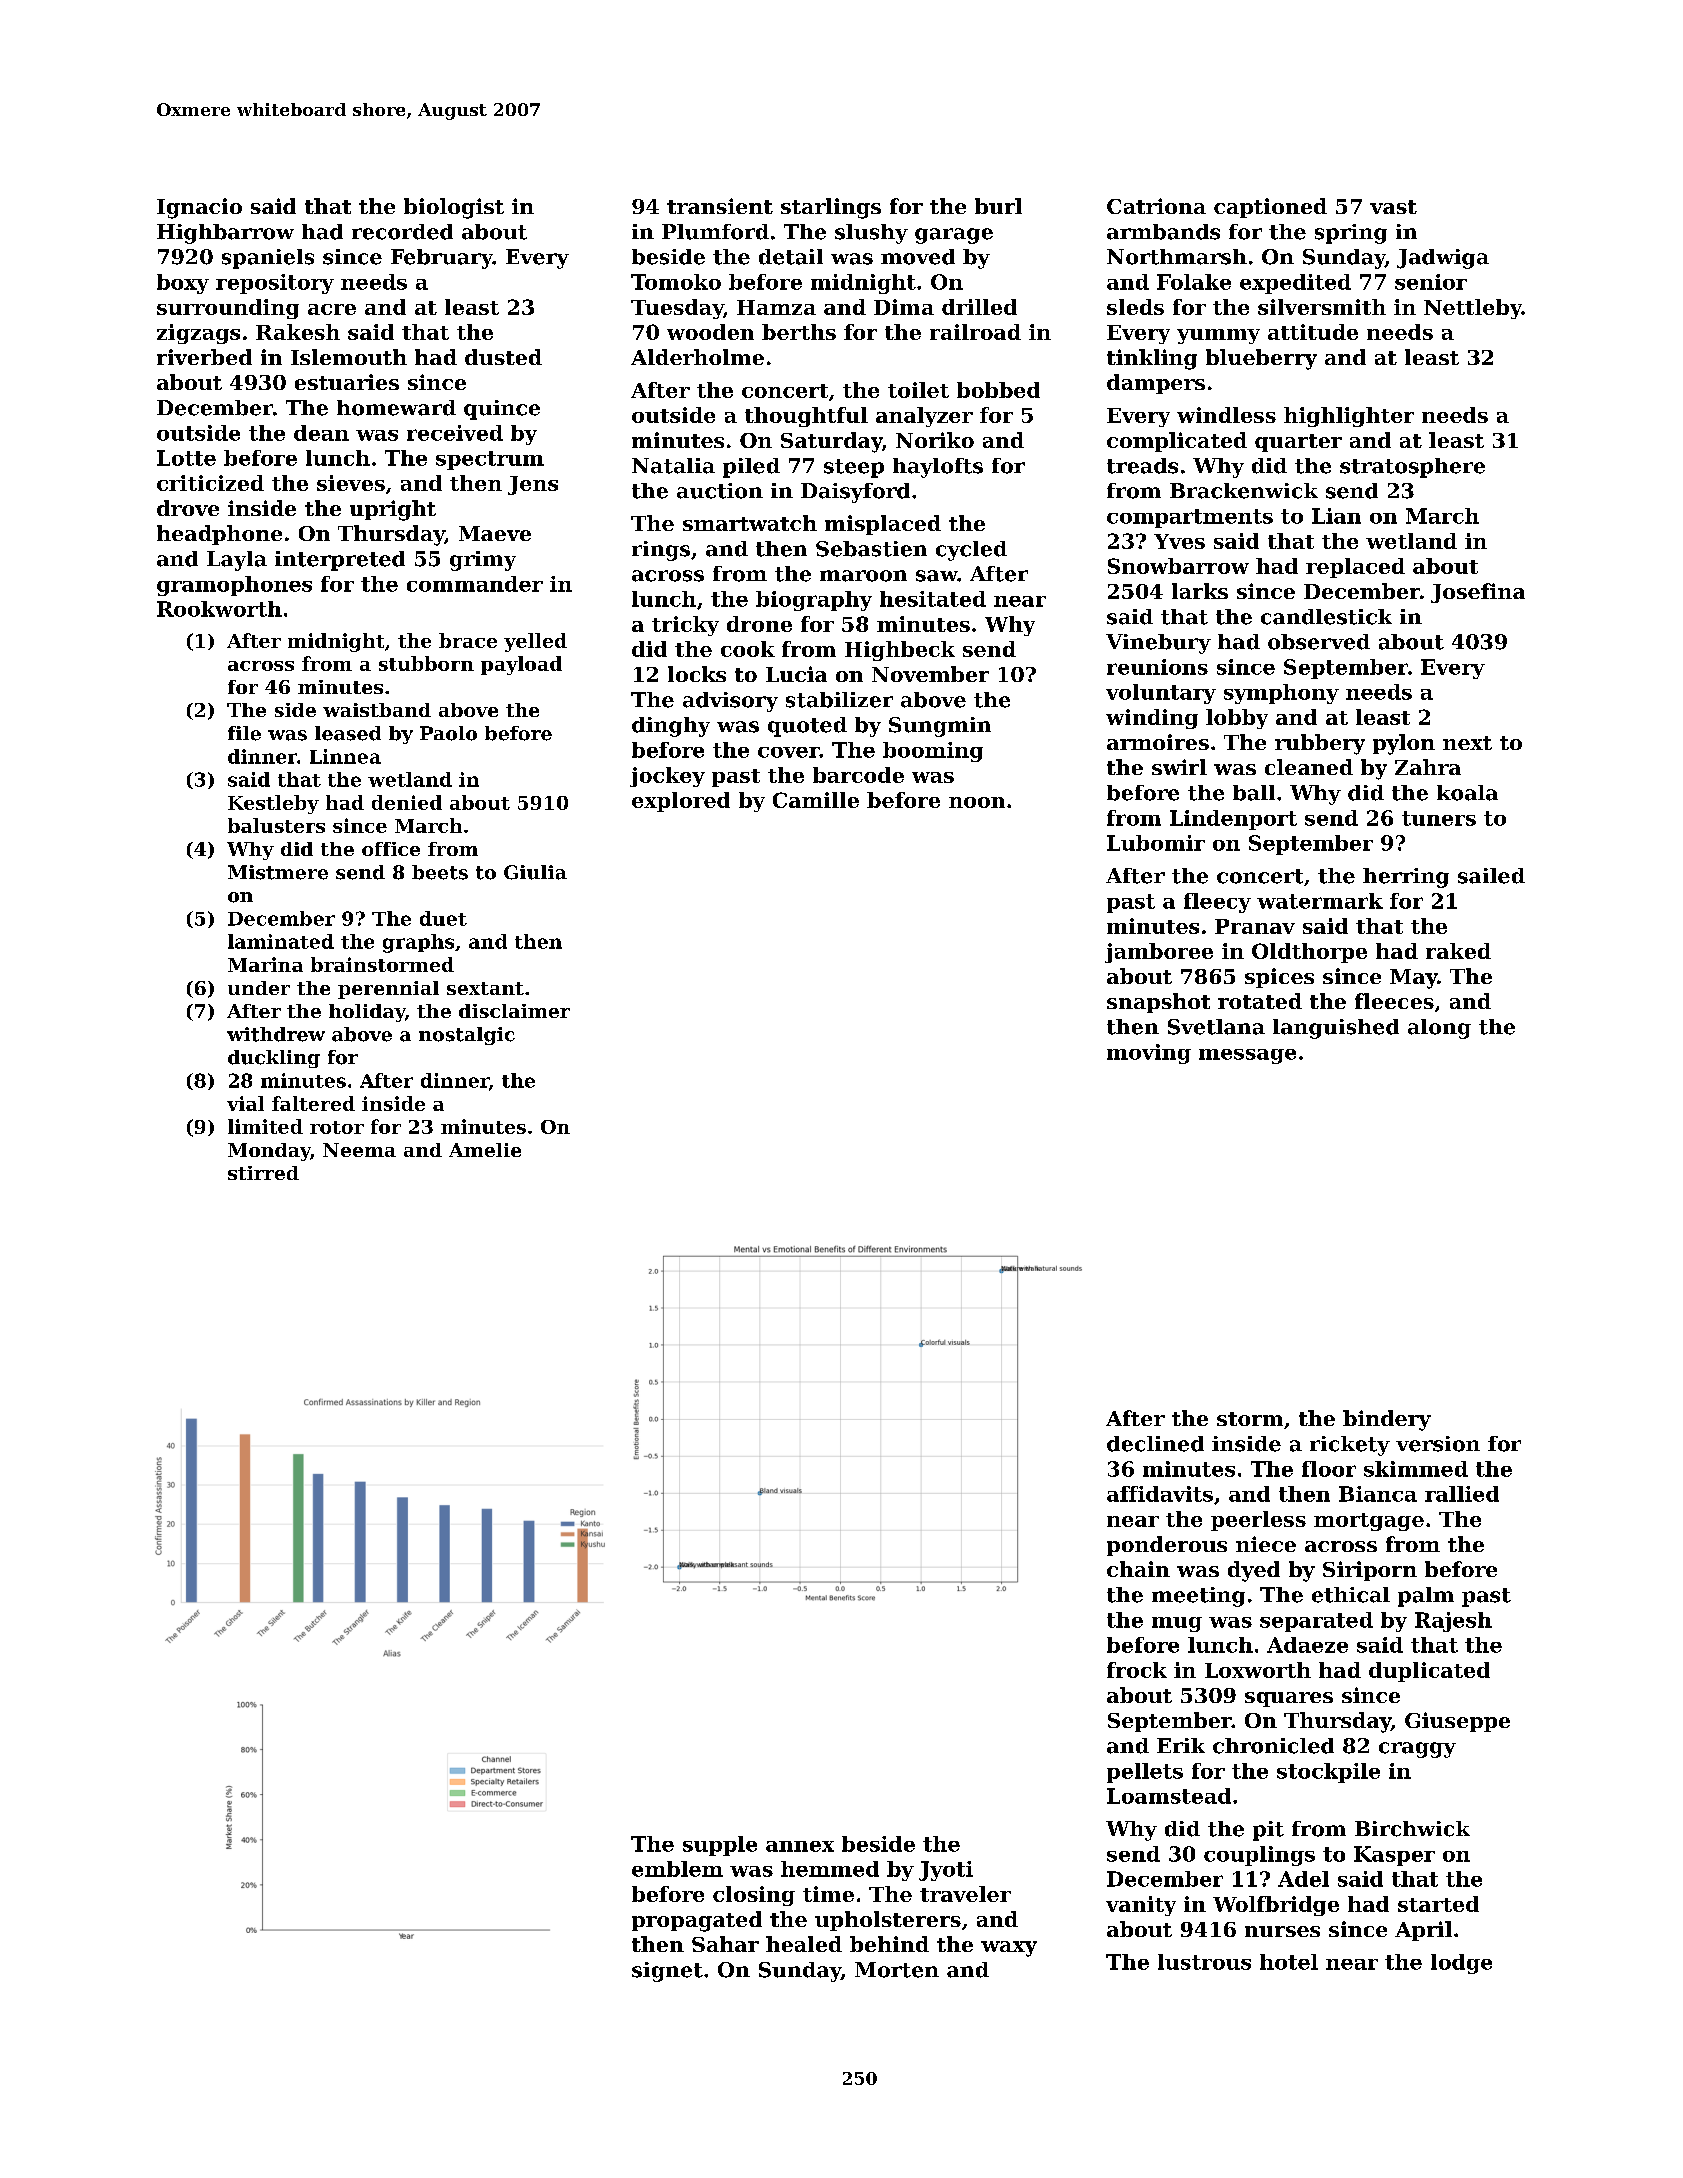 The width and height of the page is (1683, 2178). I want to click on supple, so click(720, 1846).
